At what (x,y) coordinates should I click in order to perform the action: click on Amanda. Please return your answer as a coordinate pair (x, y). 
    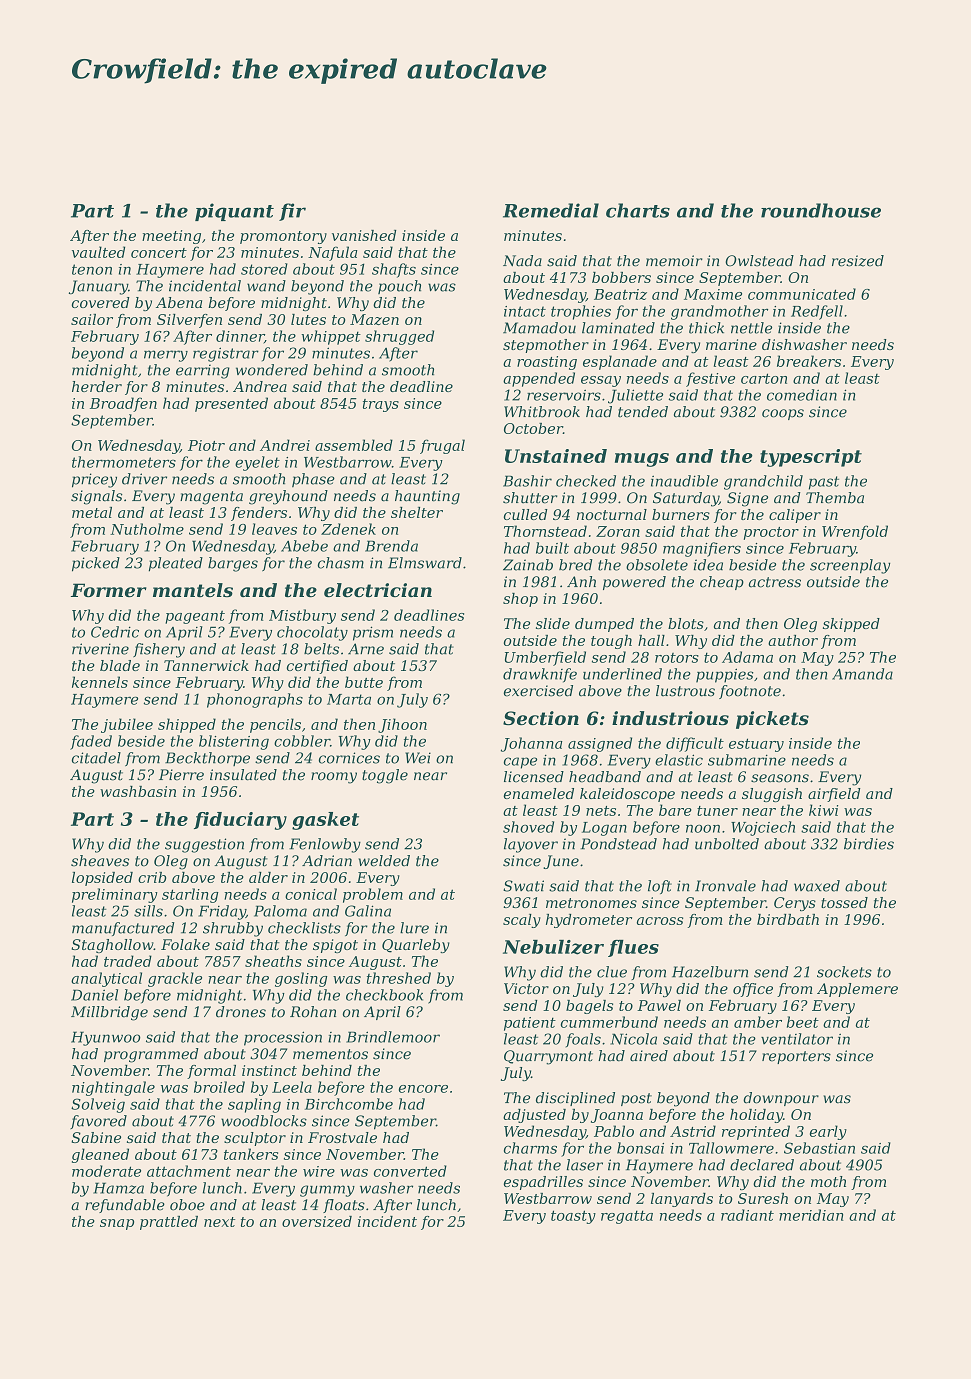
    Looking at the image, I should click on (862, 674).
